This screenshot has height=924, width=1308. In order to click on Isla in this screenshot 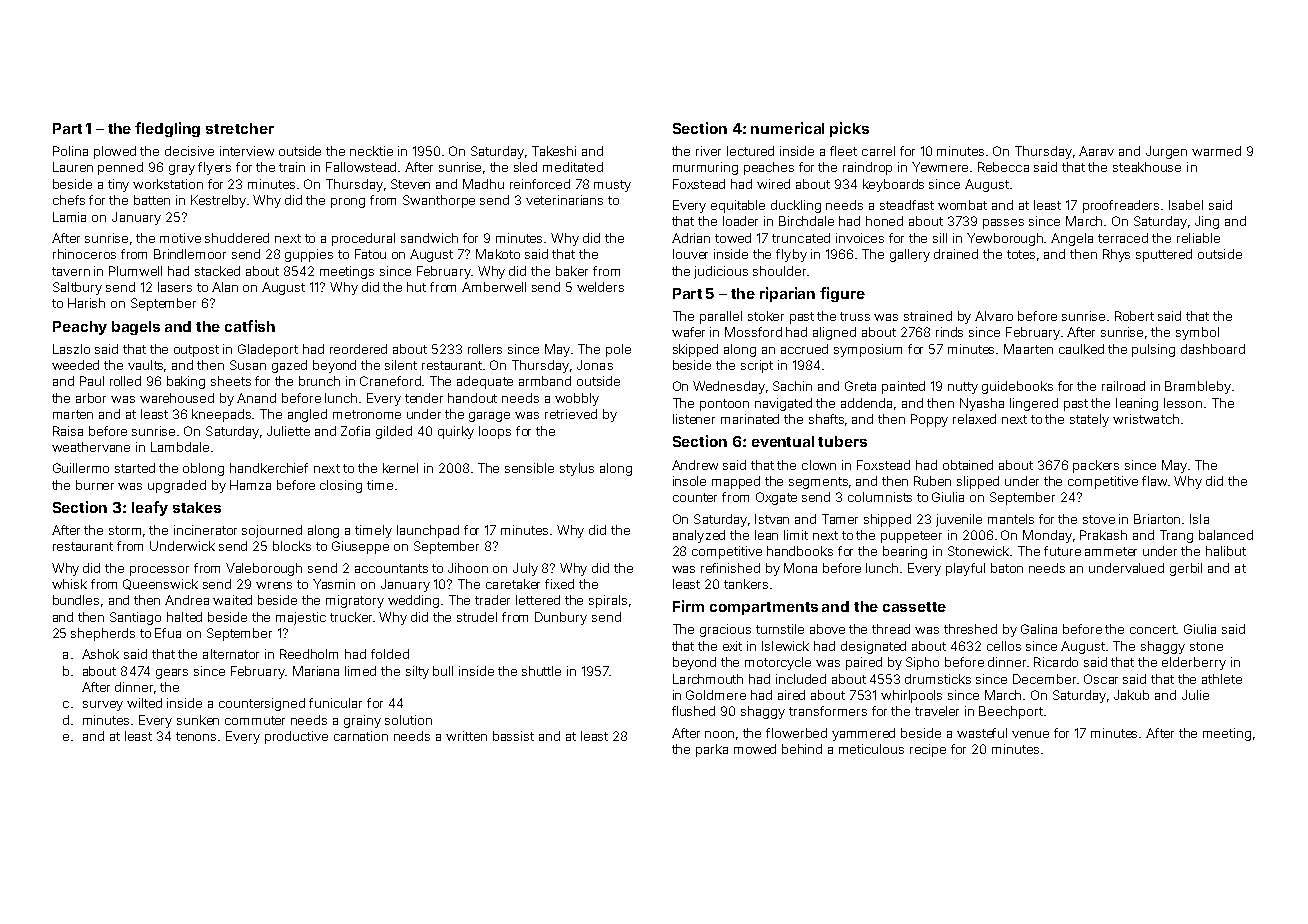, I will do `click(1199, 519)`.
